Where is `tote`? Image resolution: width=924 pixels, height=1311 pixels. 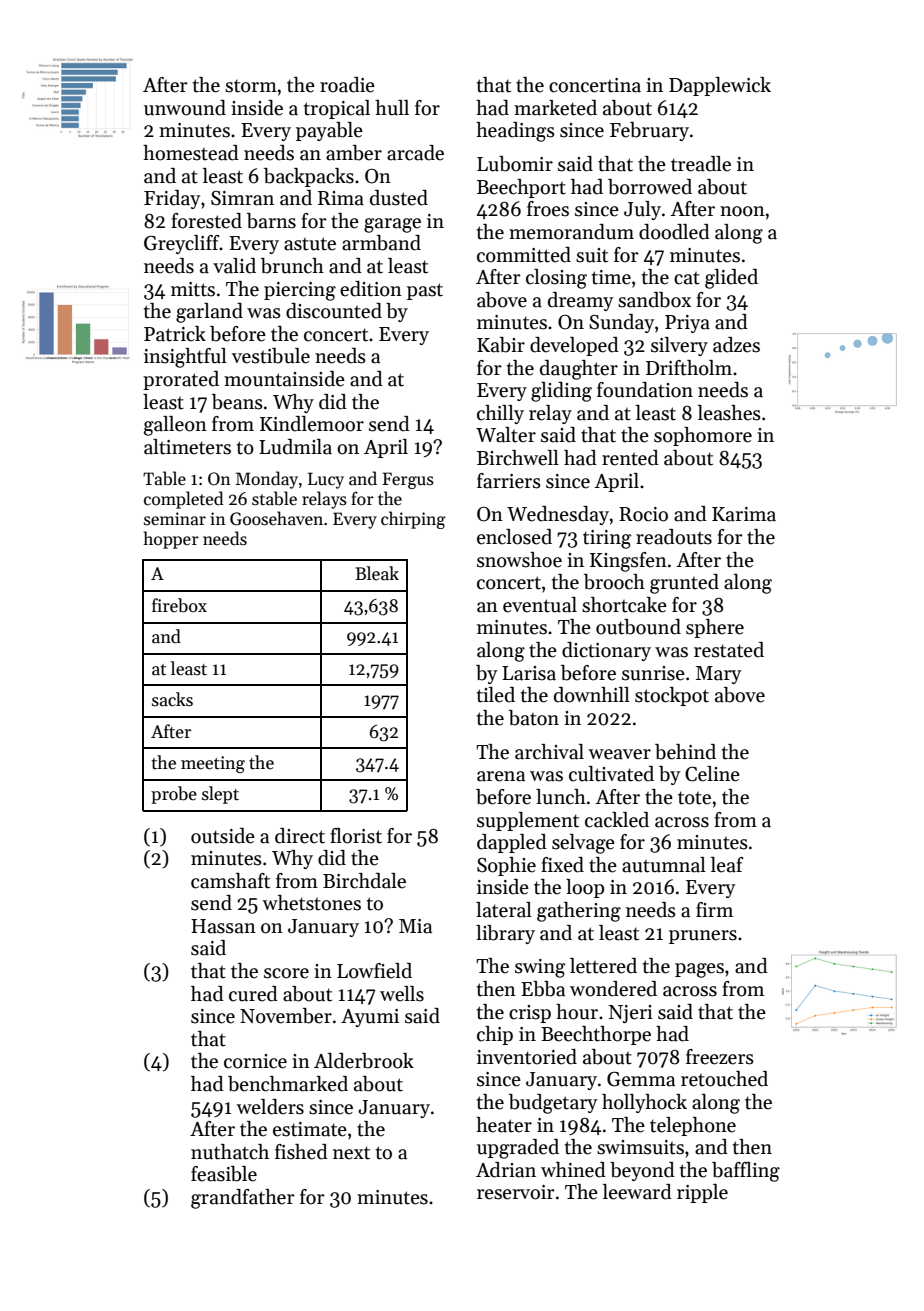 tote is located at coordinates (694, 798).
